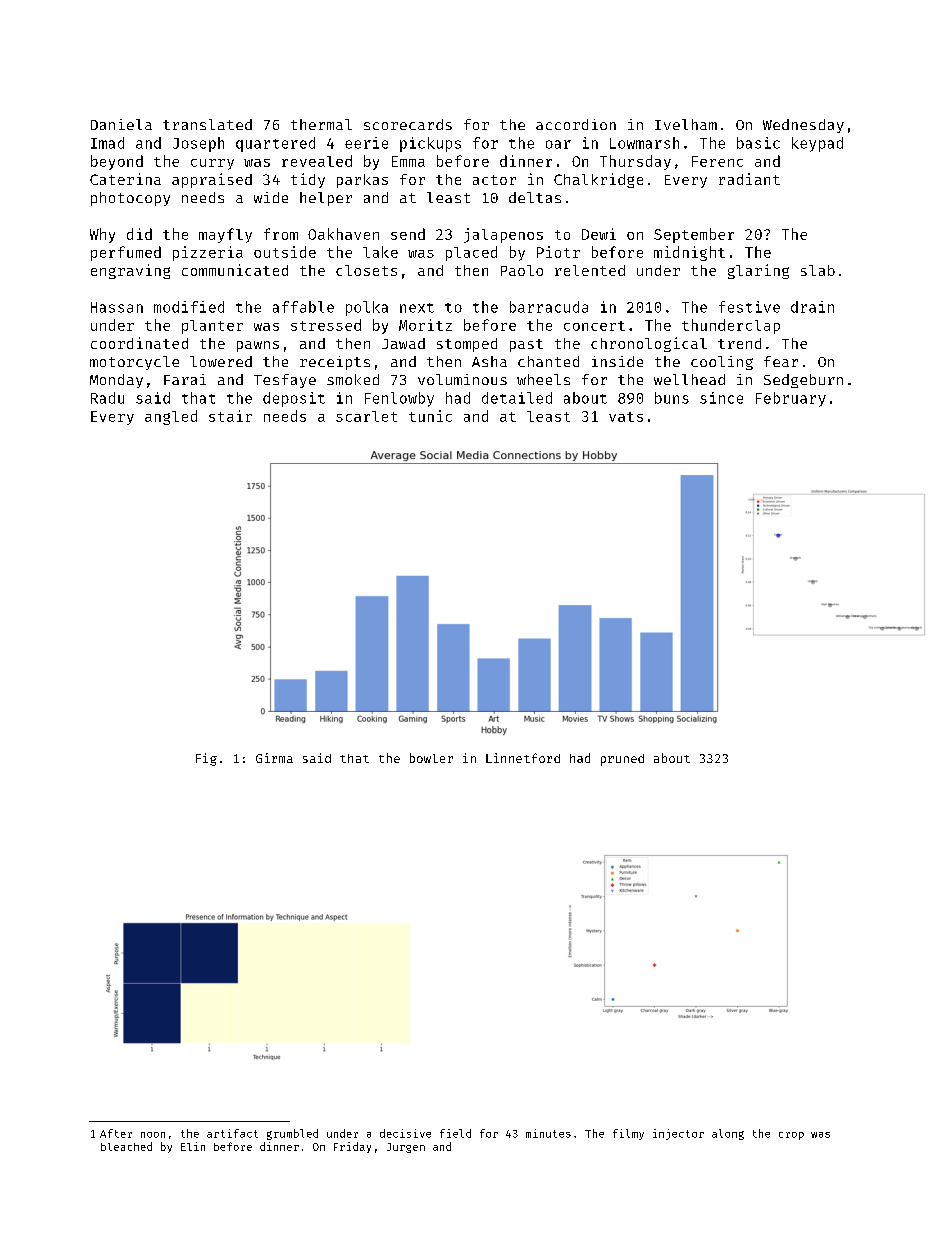 The width and height of the screenshot is (952, 1233). I want to click on pruned, so click(622, 760).
